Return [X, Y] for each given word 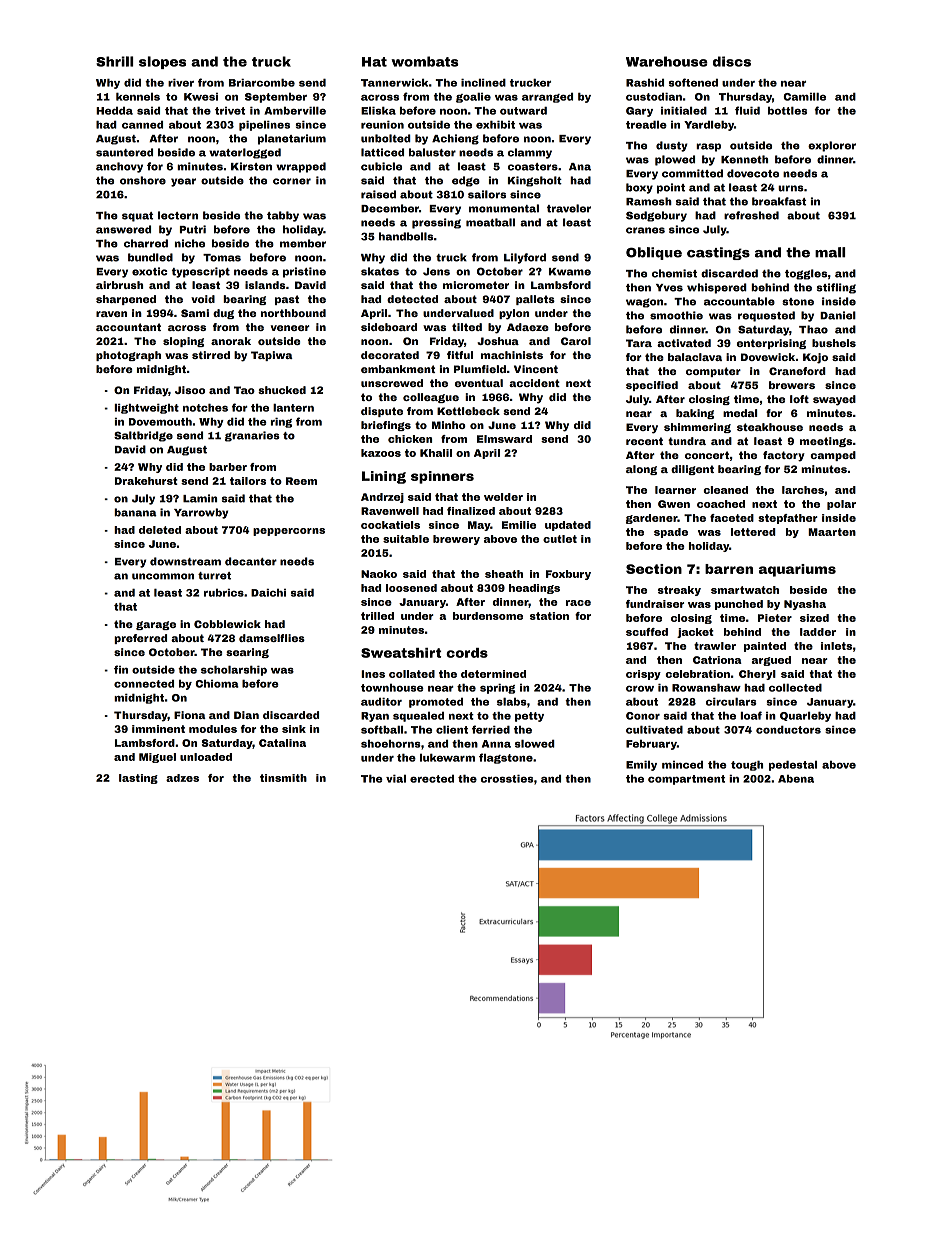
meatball [490, 222]
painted [765, 647]
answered [123, 229]
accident [534, 383]
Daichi [268, 593]
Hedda [114, 111]
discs [732, 61]
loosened [411, 588]
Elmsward [504, 439]
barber [228, 467]
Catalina [282, 743]
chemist [674, 273]
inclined [483, 83]
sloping [183, 342]
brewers [792, 385]
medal [740, 413]
